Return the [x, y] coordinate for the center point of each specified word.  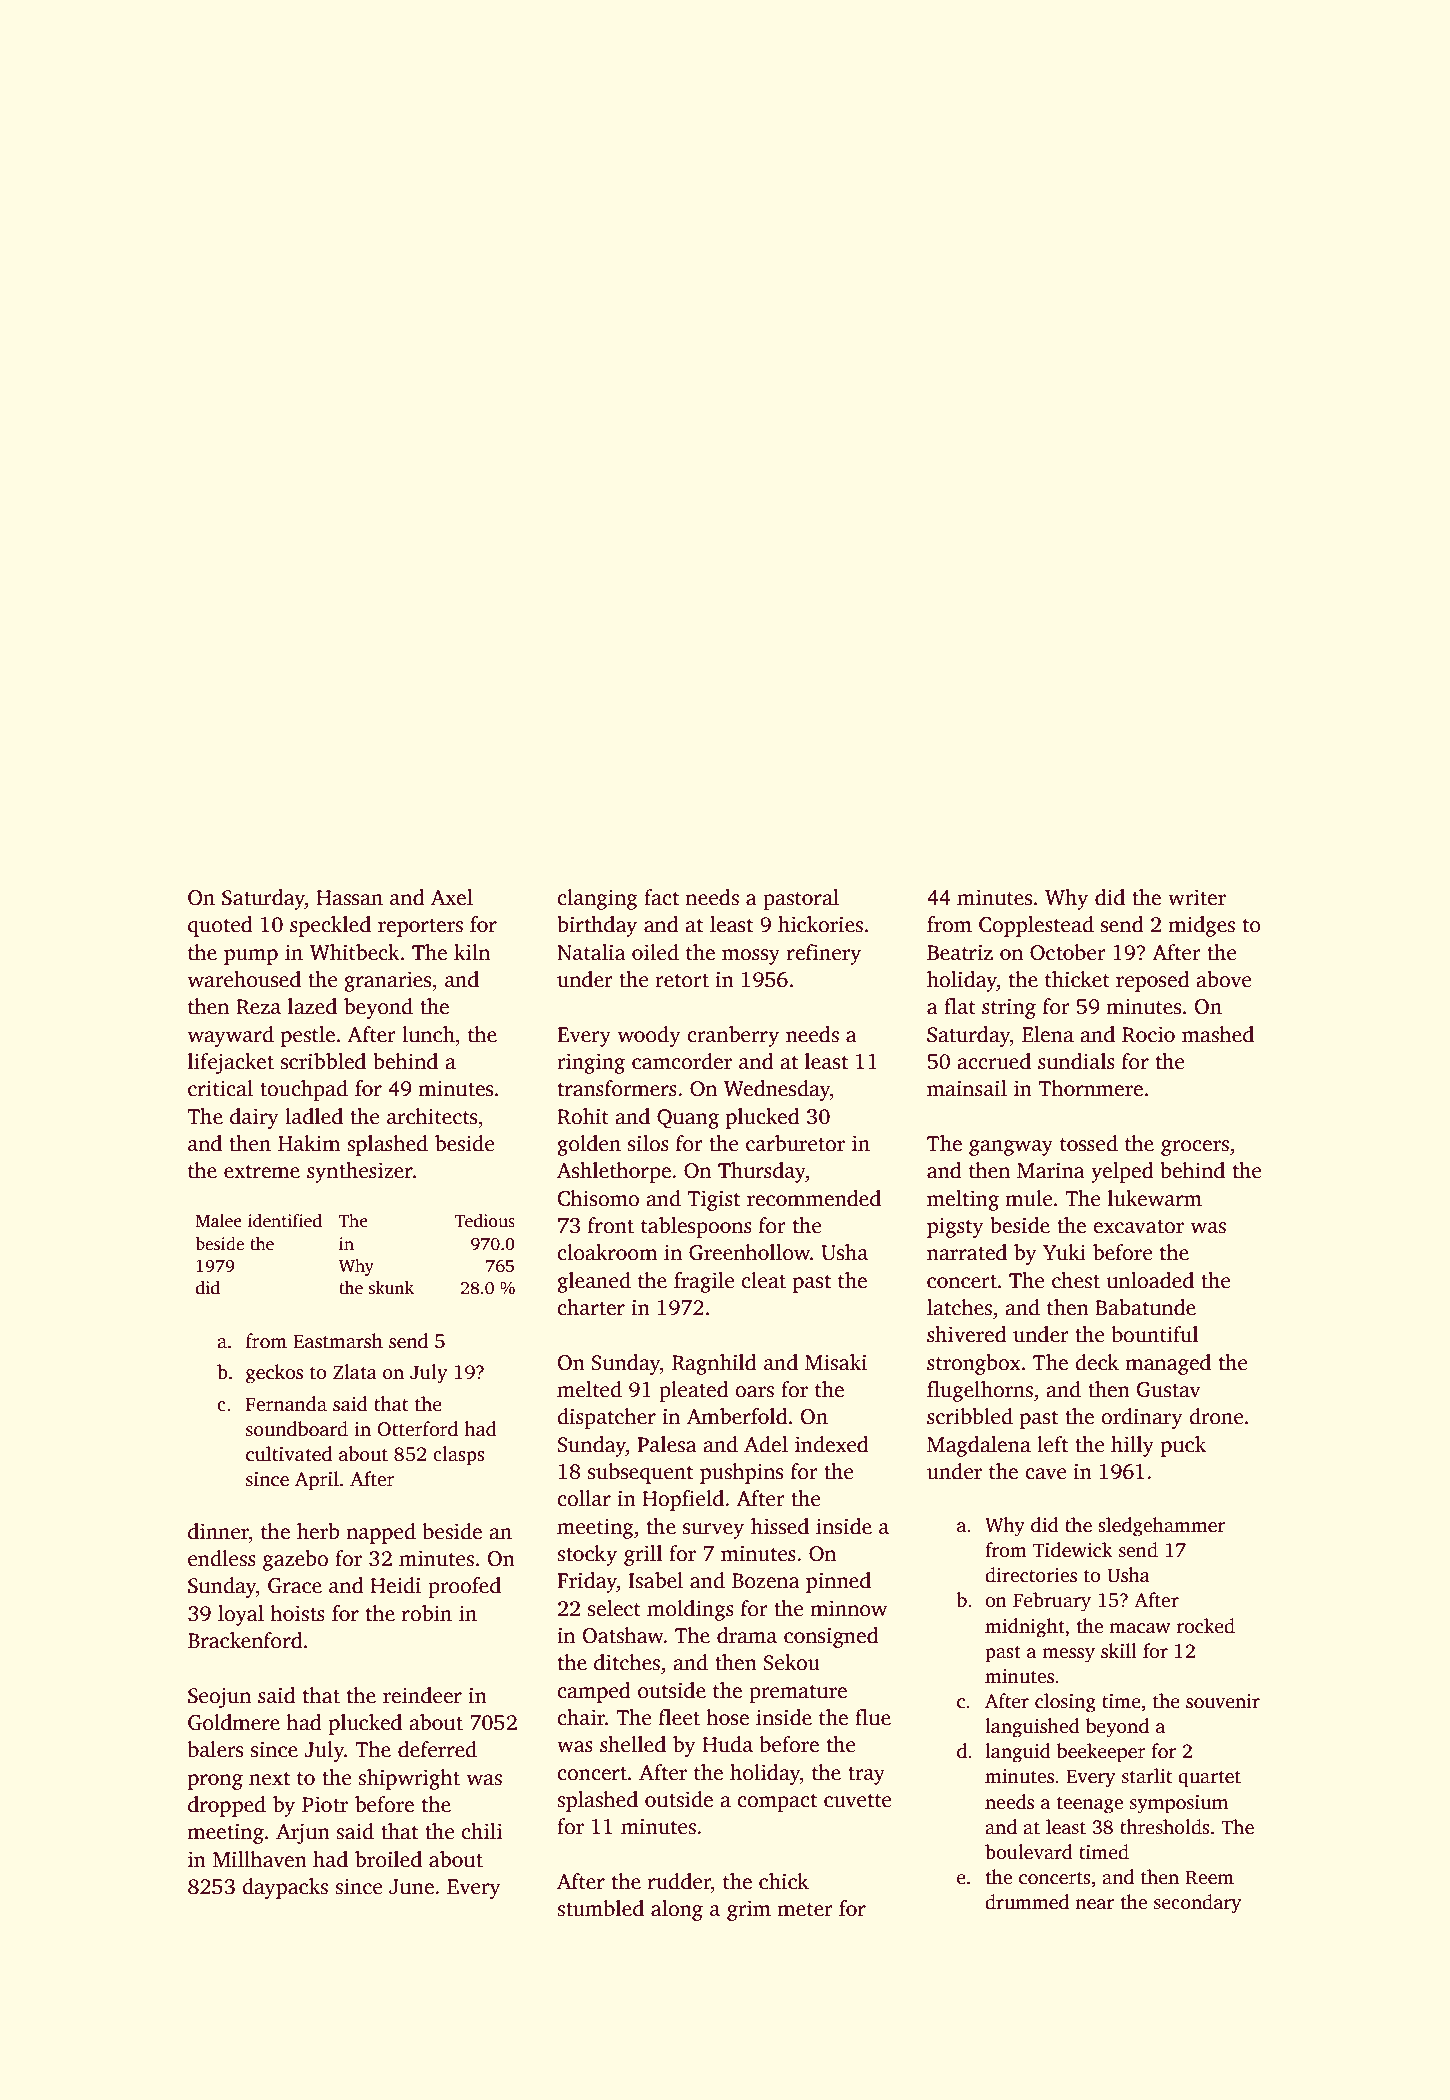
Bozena [766, 1581]
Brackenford [245, 1640]
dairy [254, 1118]
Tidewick [1073, 1550]
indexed [832, 1444]
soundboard [297, 1429]
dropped [227, 1806]
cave [1046, 1474]
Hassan [349, 898]
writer [1197, 897]
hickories [820, 924]
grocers [1195, 1148]
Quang [688, 1119]
